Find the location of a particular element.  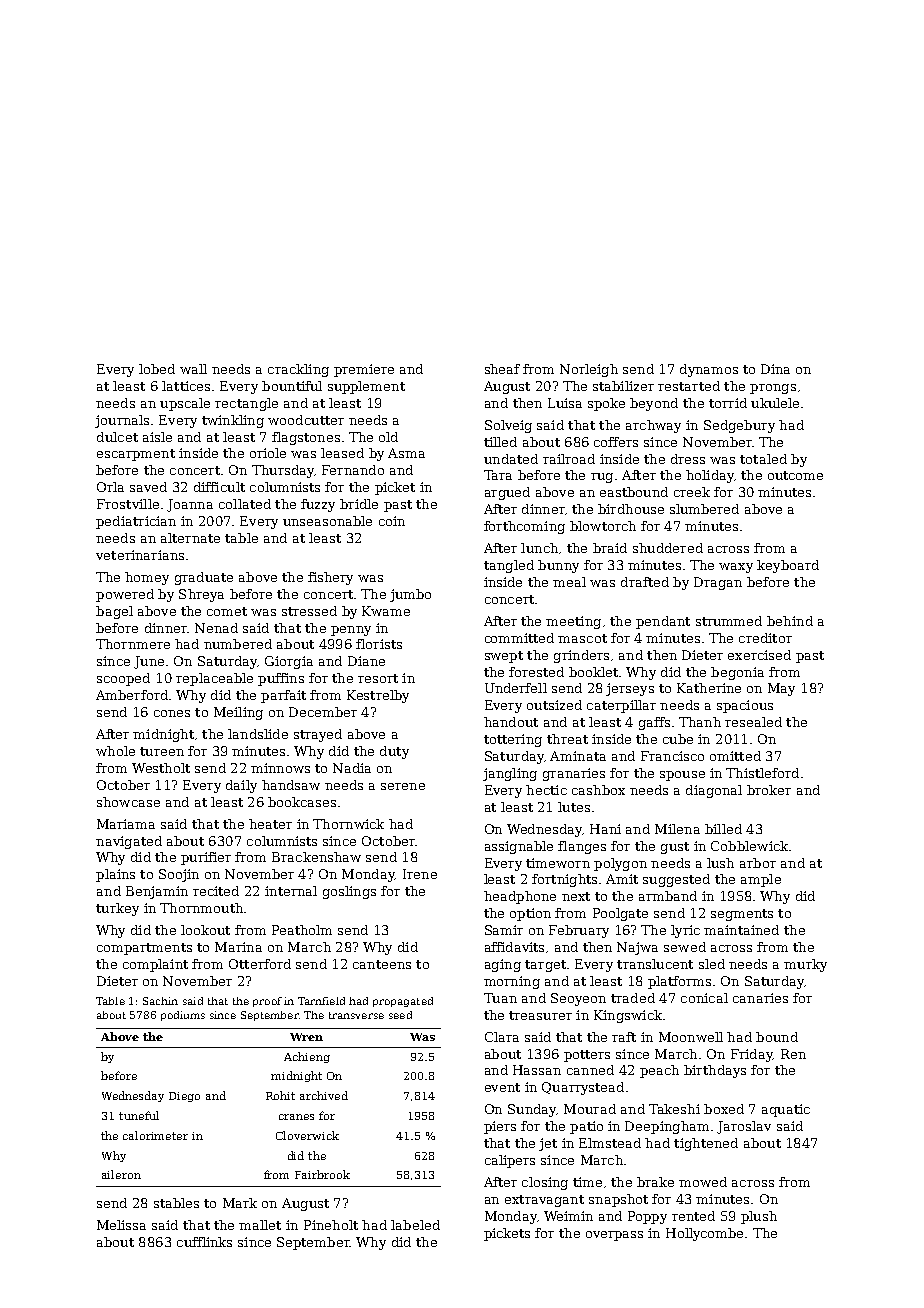

old is located at coordinates (388, 437).
